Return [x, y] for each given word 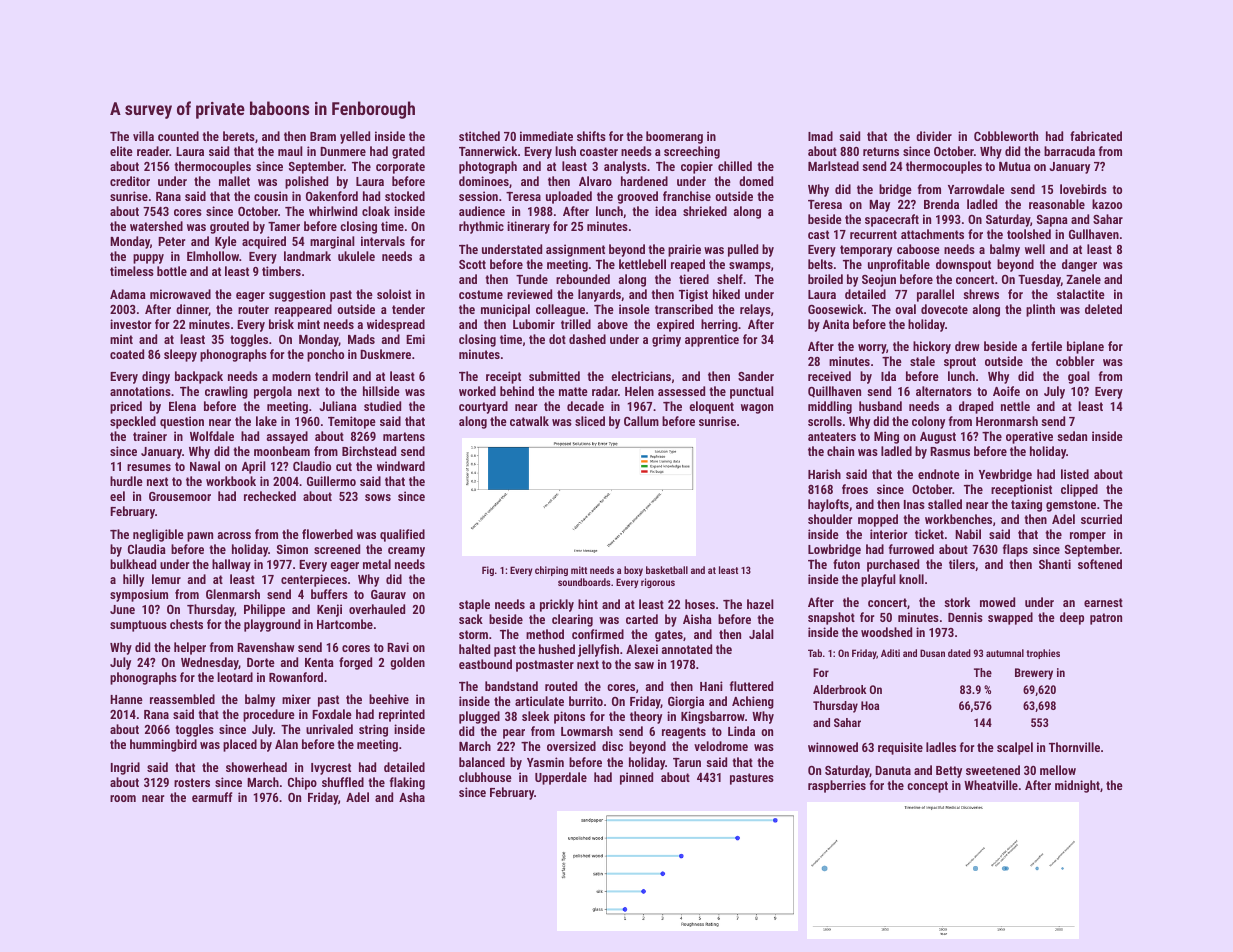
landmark [307, 256]
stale [922, 361]
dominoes [484, 181]
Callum [641, 421]
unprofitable [899, 265]
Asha [412, 797]
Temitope [352, 422]
